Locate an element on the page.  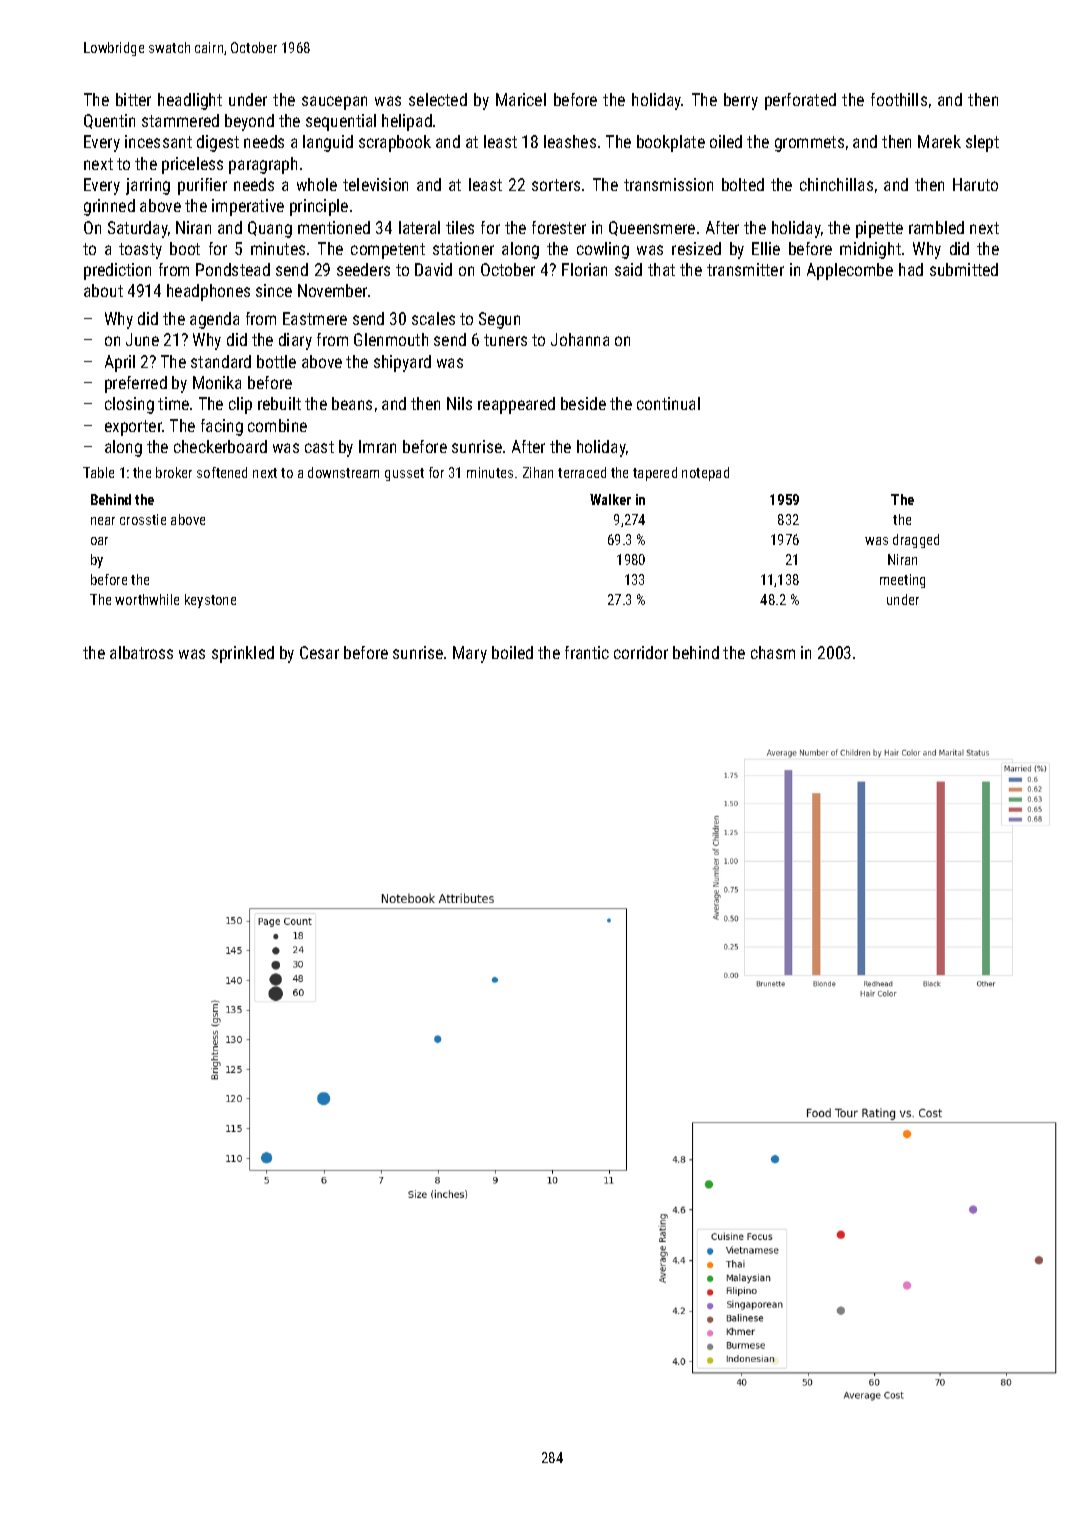
Marek is located at coordinates (939, 141).
